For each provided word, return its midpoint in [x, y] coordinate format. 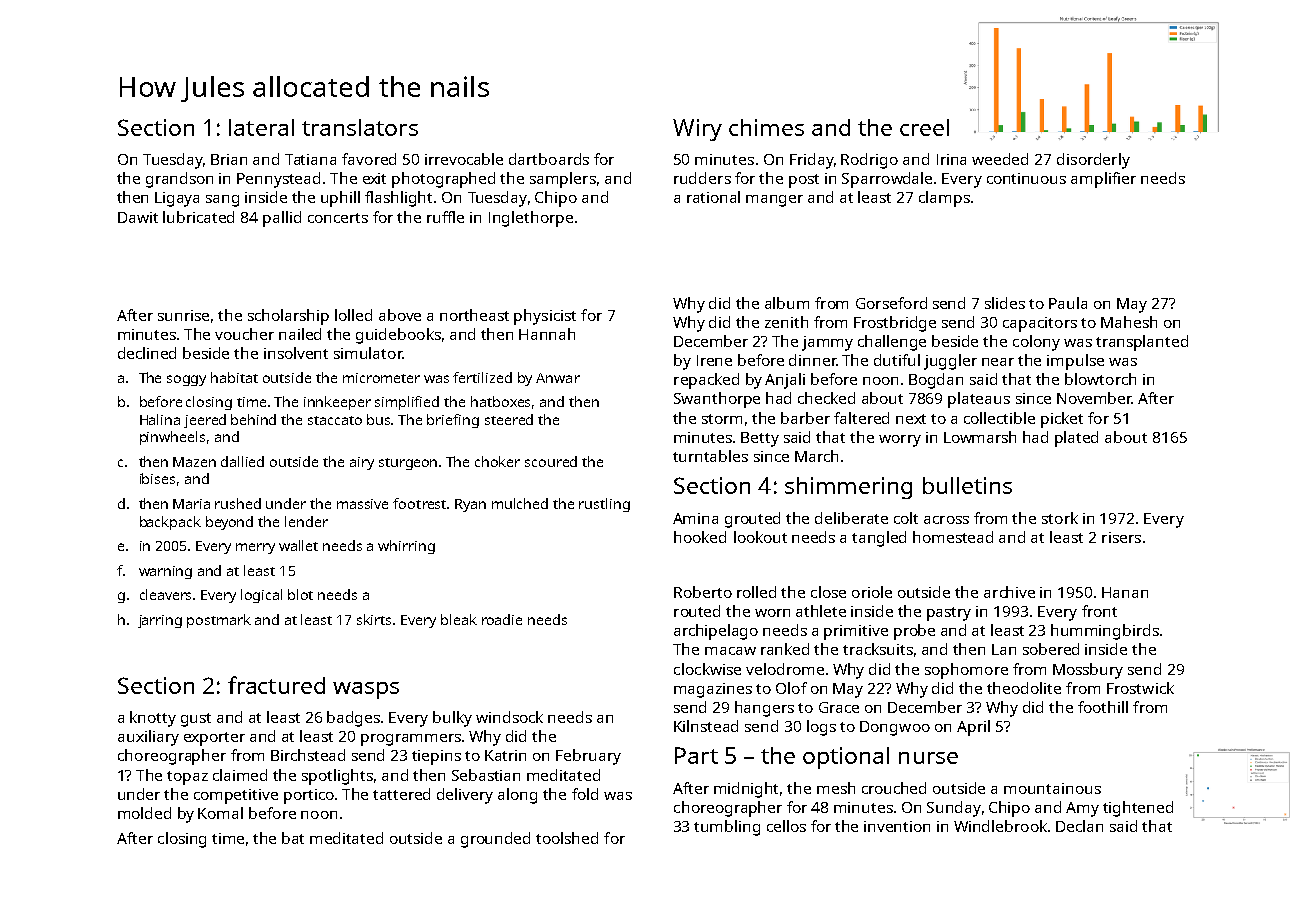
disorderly [1093, 161]
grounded [495, 840]
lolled [353, 315]
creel [924, 127]
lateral [261, 127]
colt [906, 518]
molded [144, 813]
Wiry [697, 130]
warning [165, 572]
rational [713, 197]
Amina [695, 518]
